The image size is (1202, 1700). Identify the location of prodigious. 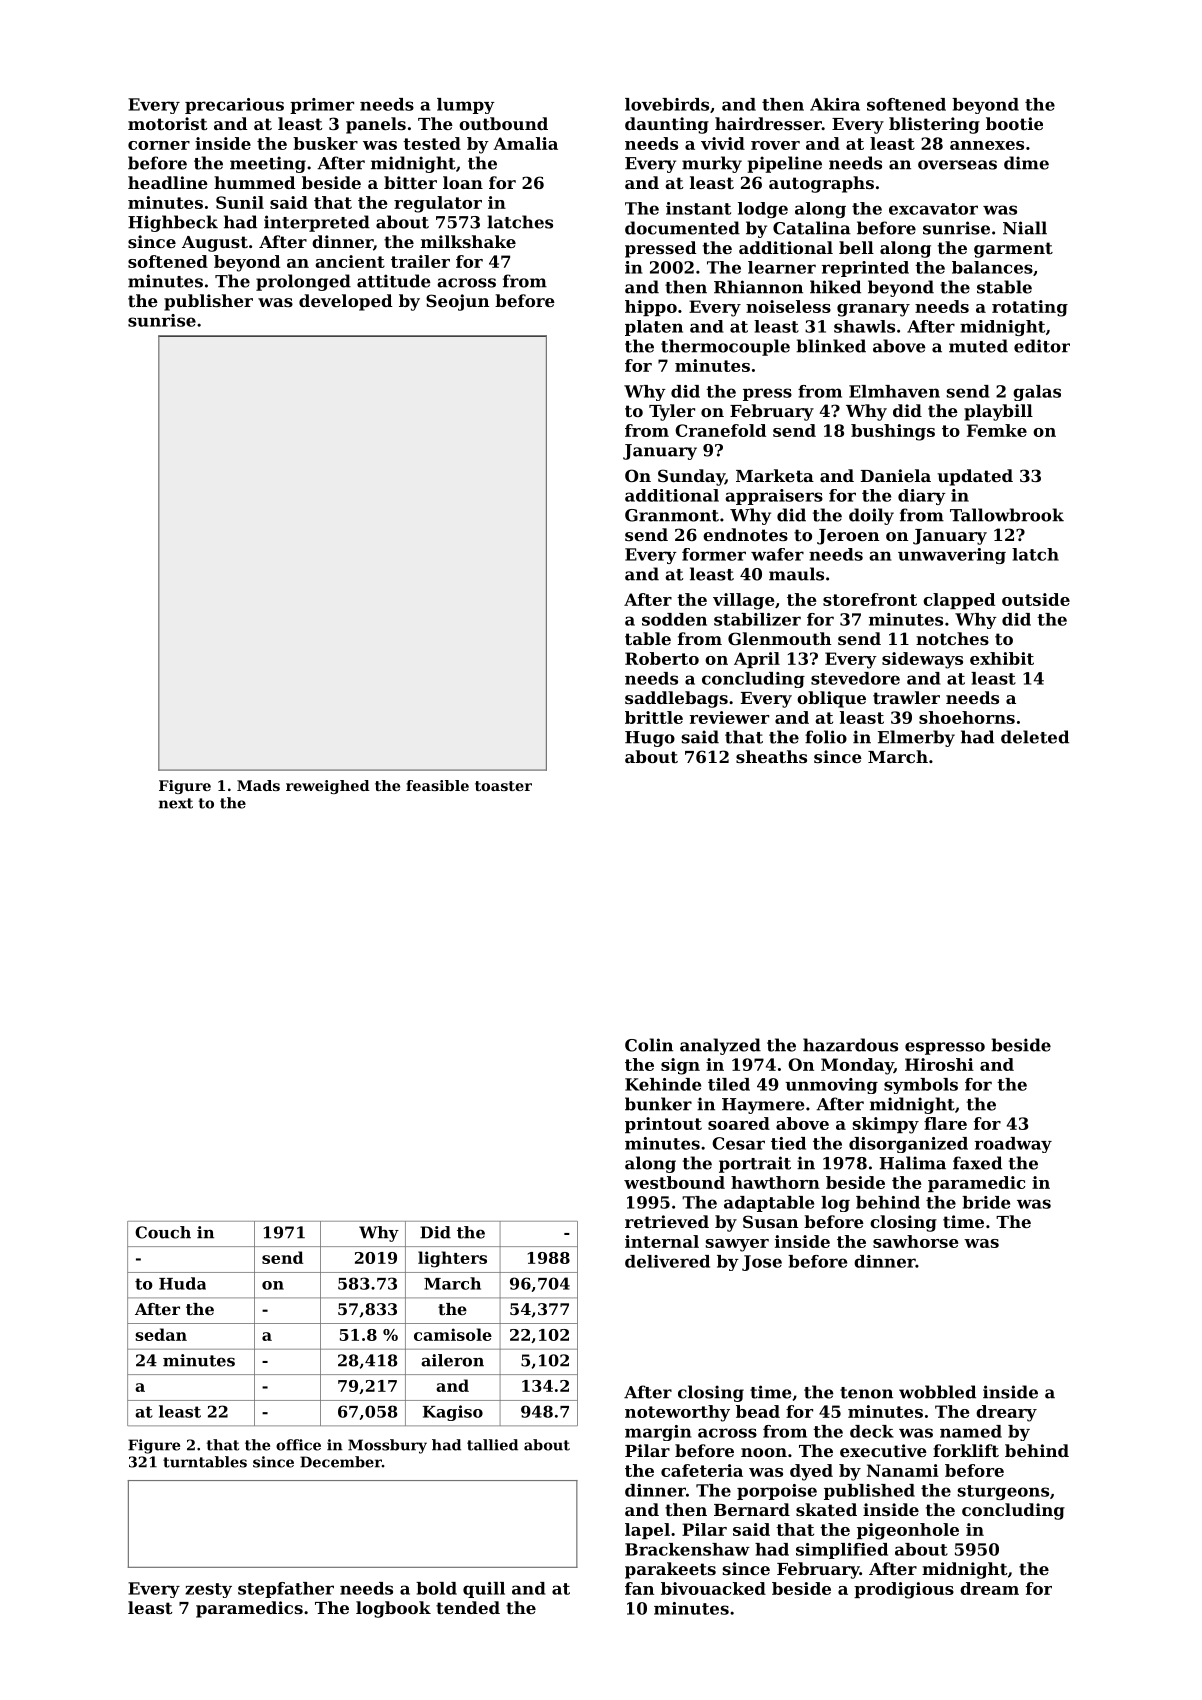
(904, 1590).
